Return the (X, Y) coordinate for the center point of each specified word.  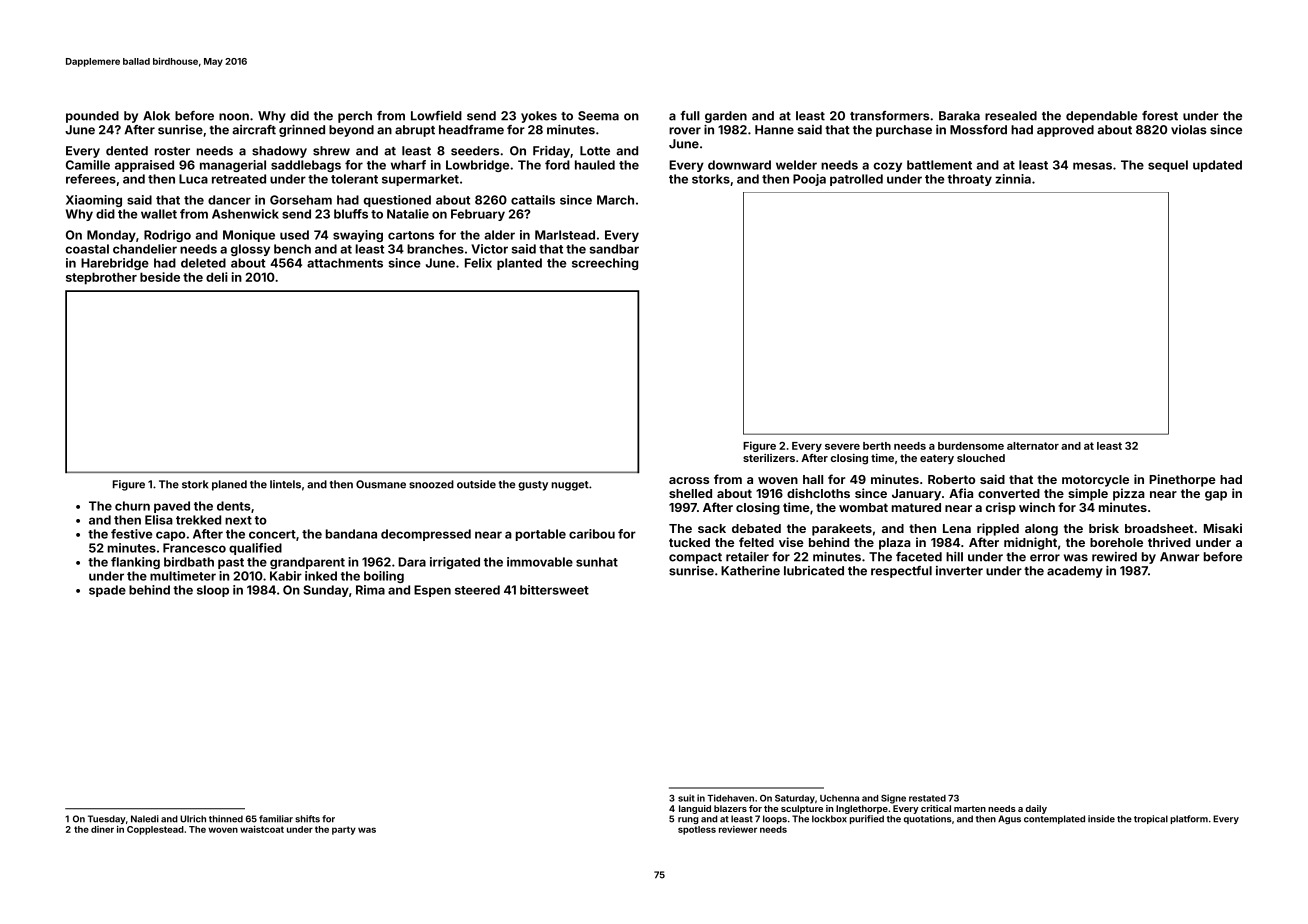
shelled (690, 493)
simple (1088, 494)
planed (229, 485)
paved (172, 507)
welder (796, 165)
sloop (213, 591)
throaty (970, 180)
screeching (605, 264)
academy (1075, 572)
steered (477, 590)
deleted (203, 263)
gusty (533, 486)
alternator (1033, 446)
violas (1189, 130)
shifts (307, 819)
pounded (92, 117)
